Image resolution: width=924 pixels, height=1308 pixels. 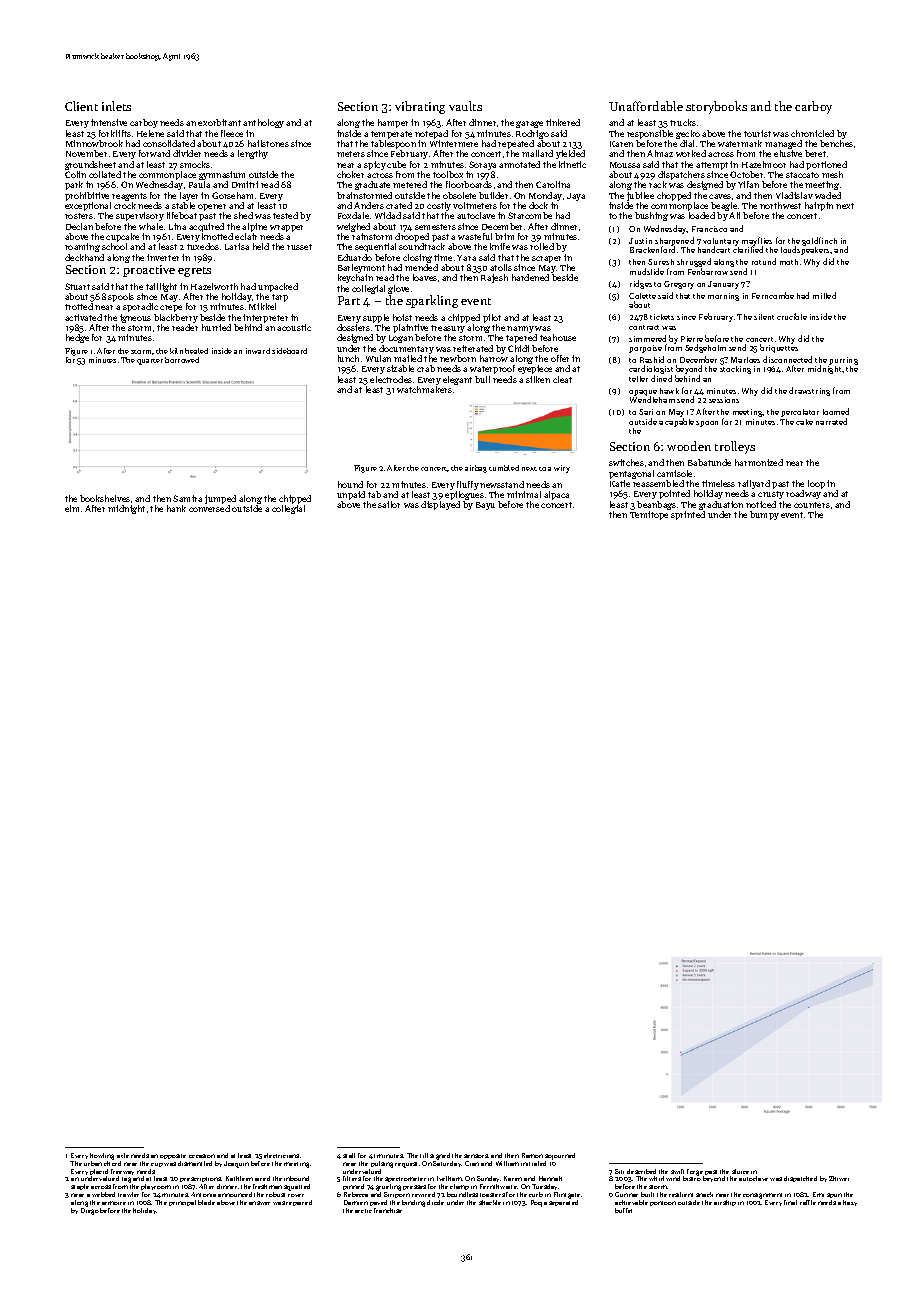 I want to click on teahouse, so click(x=558, y=337).
